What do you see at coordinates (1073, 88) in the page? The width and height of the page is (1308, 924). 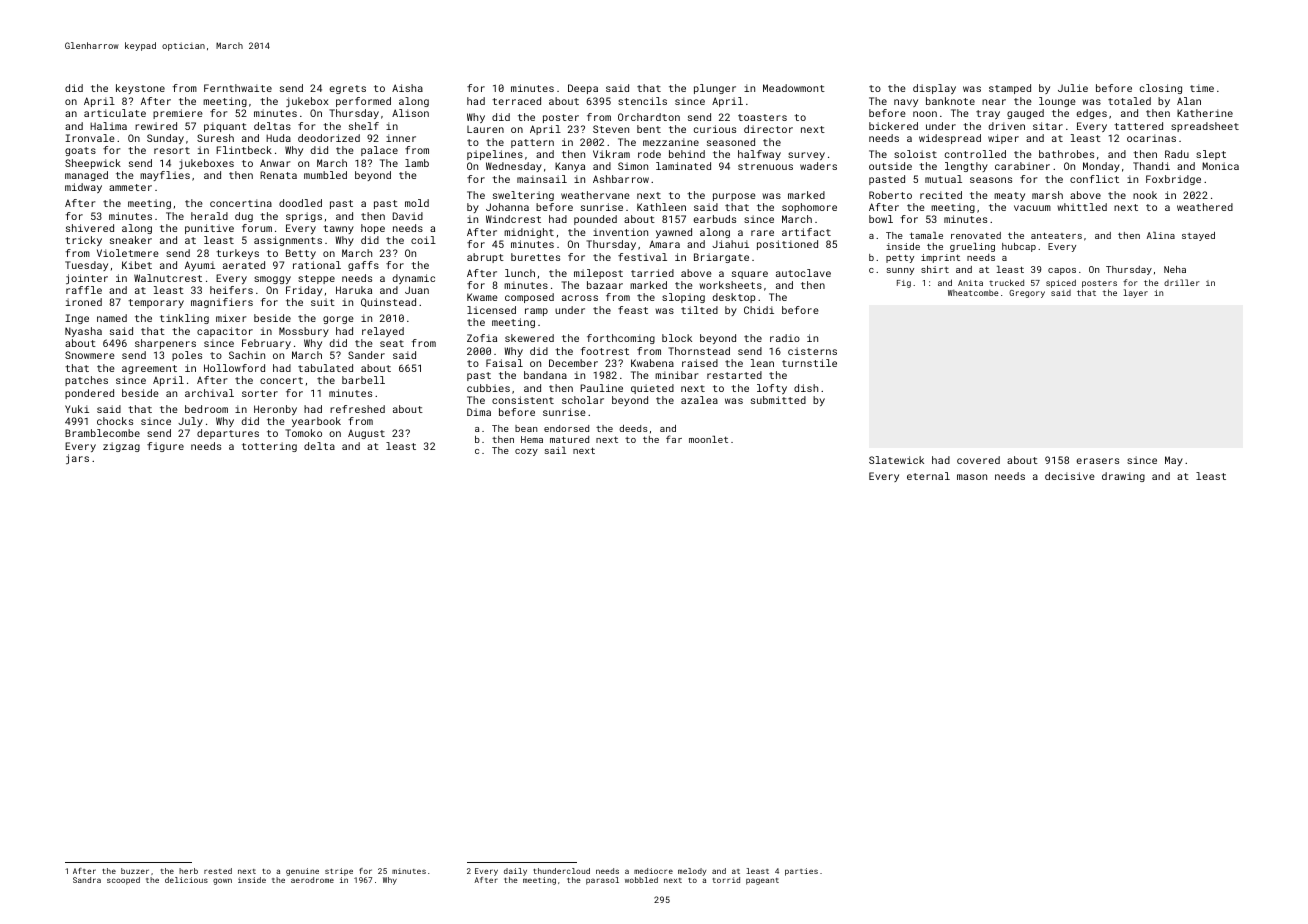 I see `Julie` at bounding box center [1073, 88].
